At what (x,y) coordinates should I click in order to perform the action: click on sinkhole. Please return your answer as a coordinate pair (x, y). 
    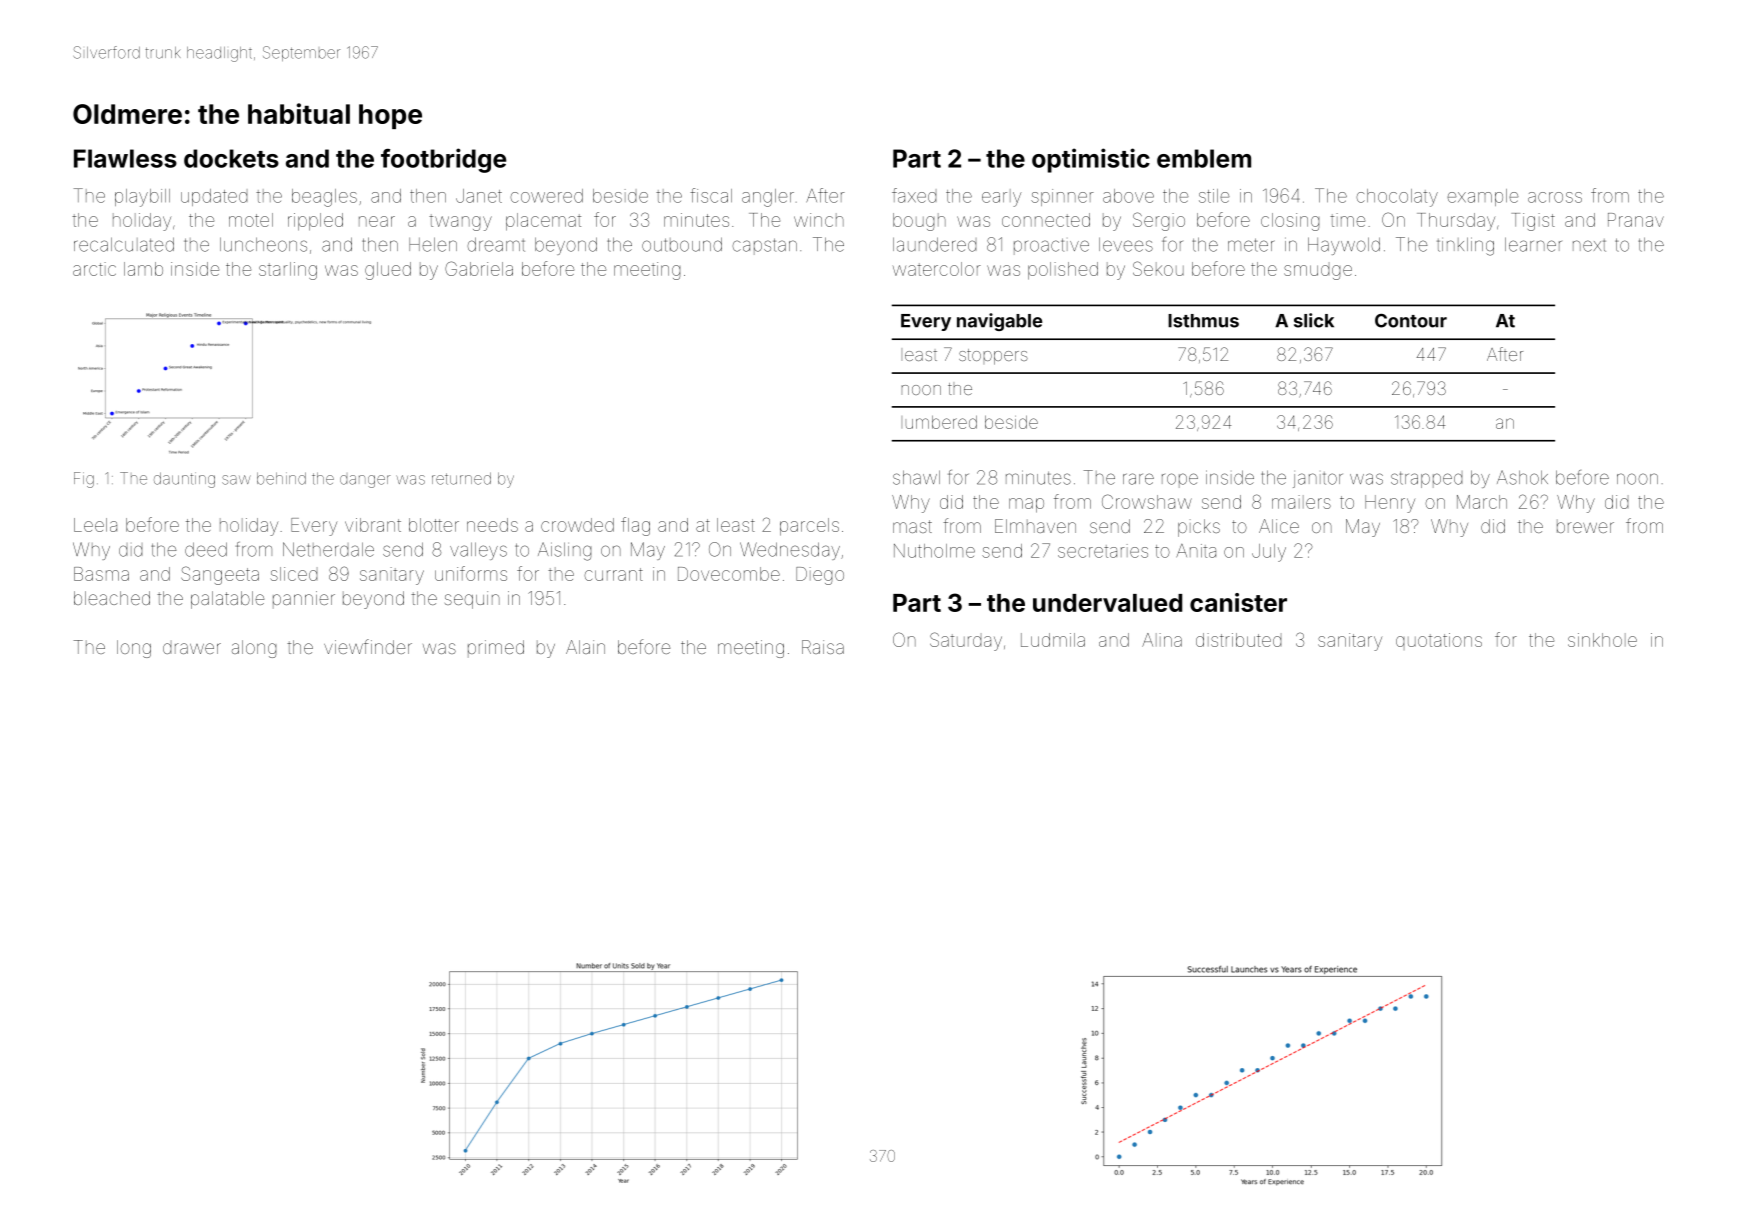
    Looking at the image, I should click on (1602, 640).
